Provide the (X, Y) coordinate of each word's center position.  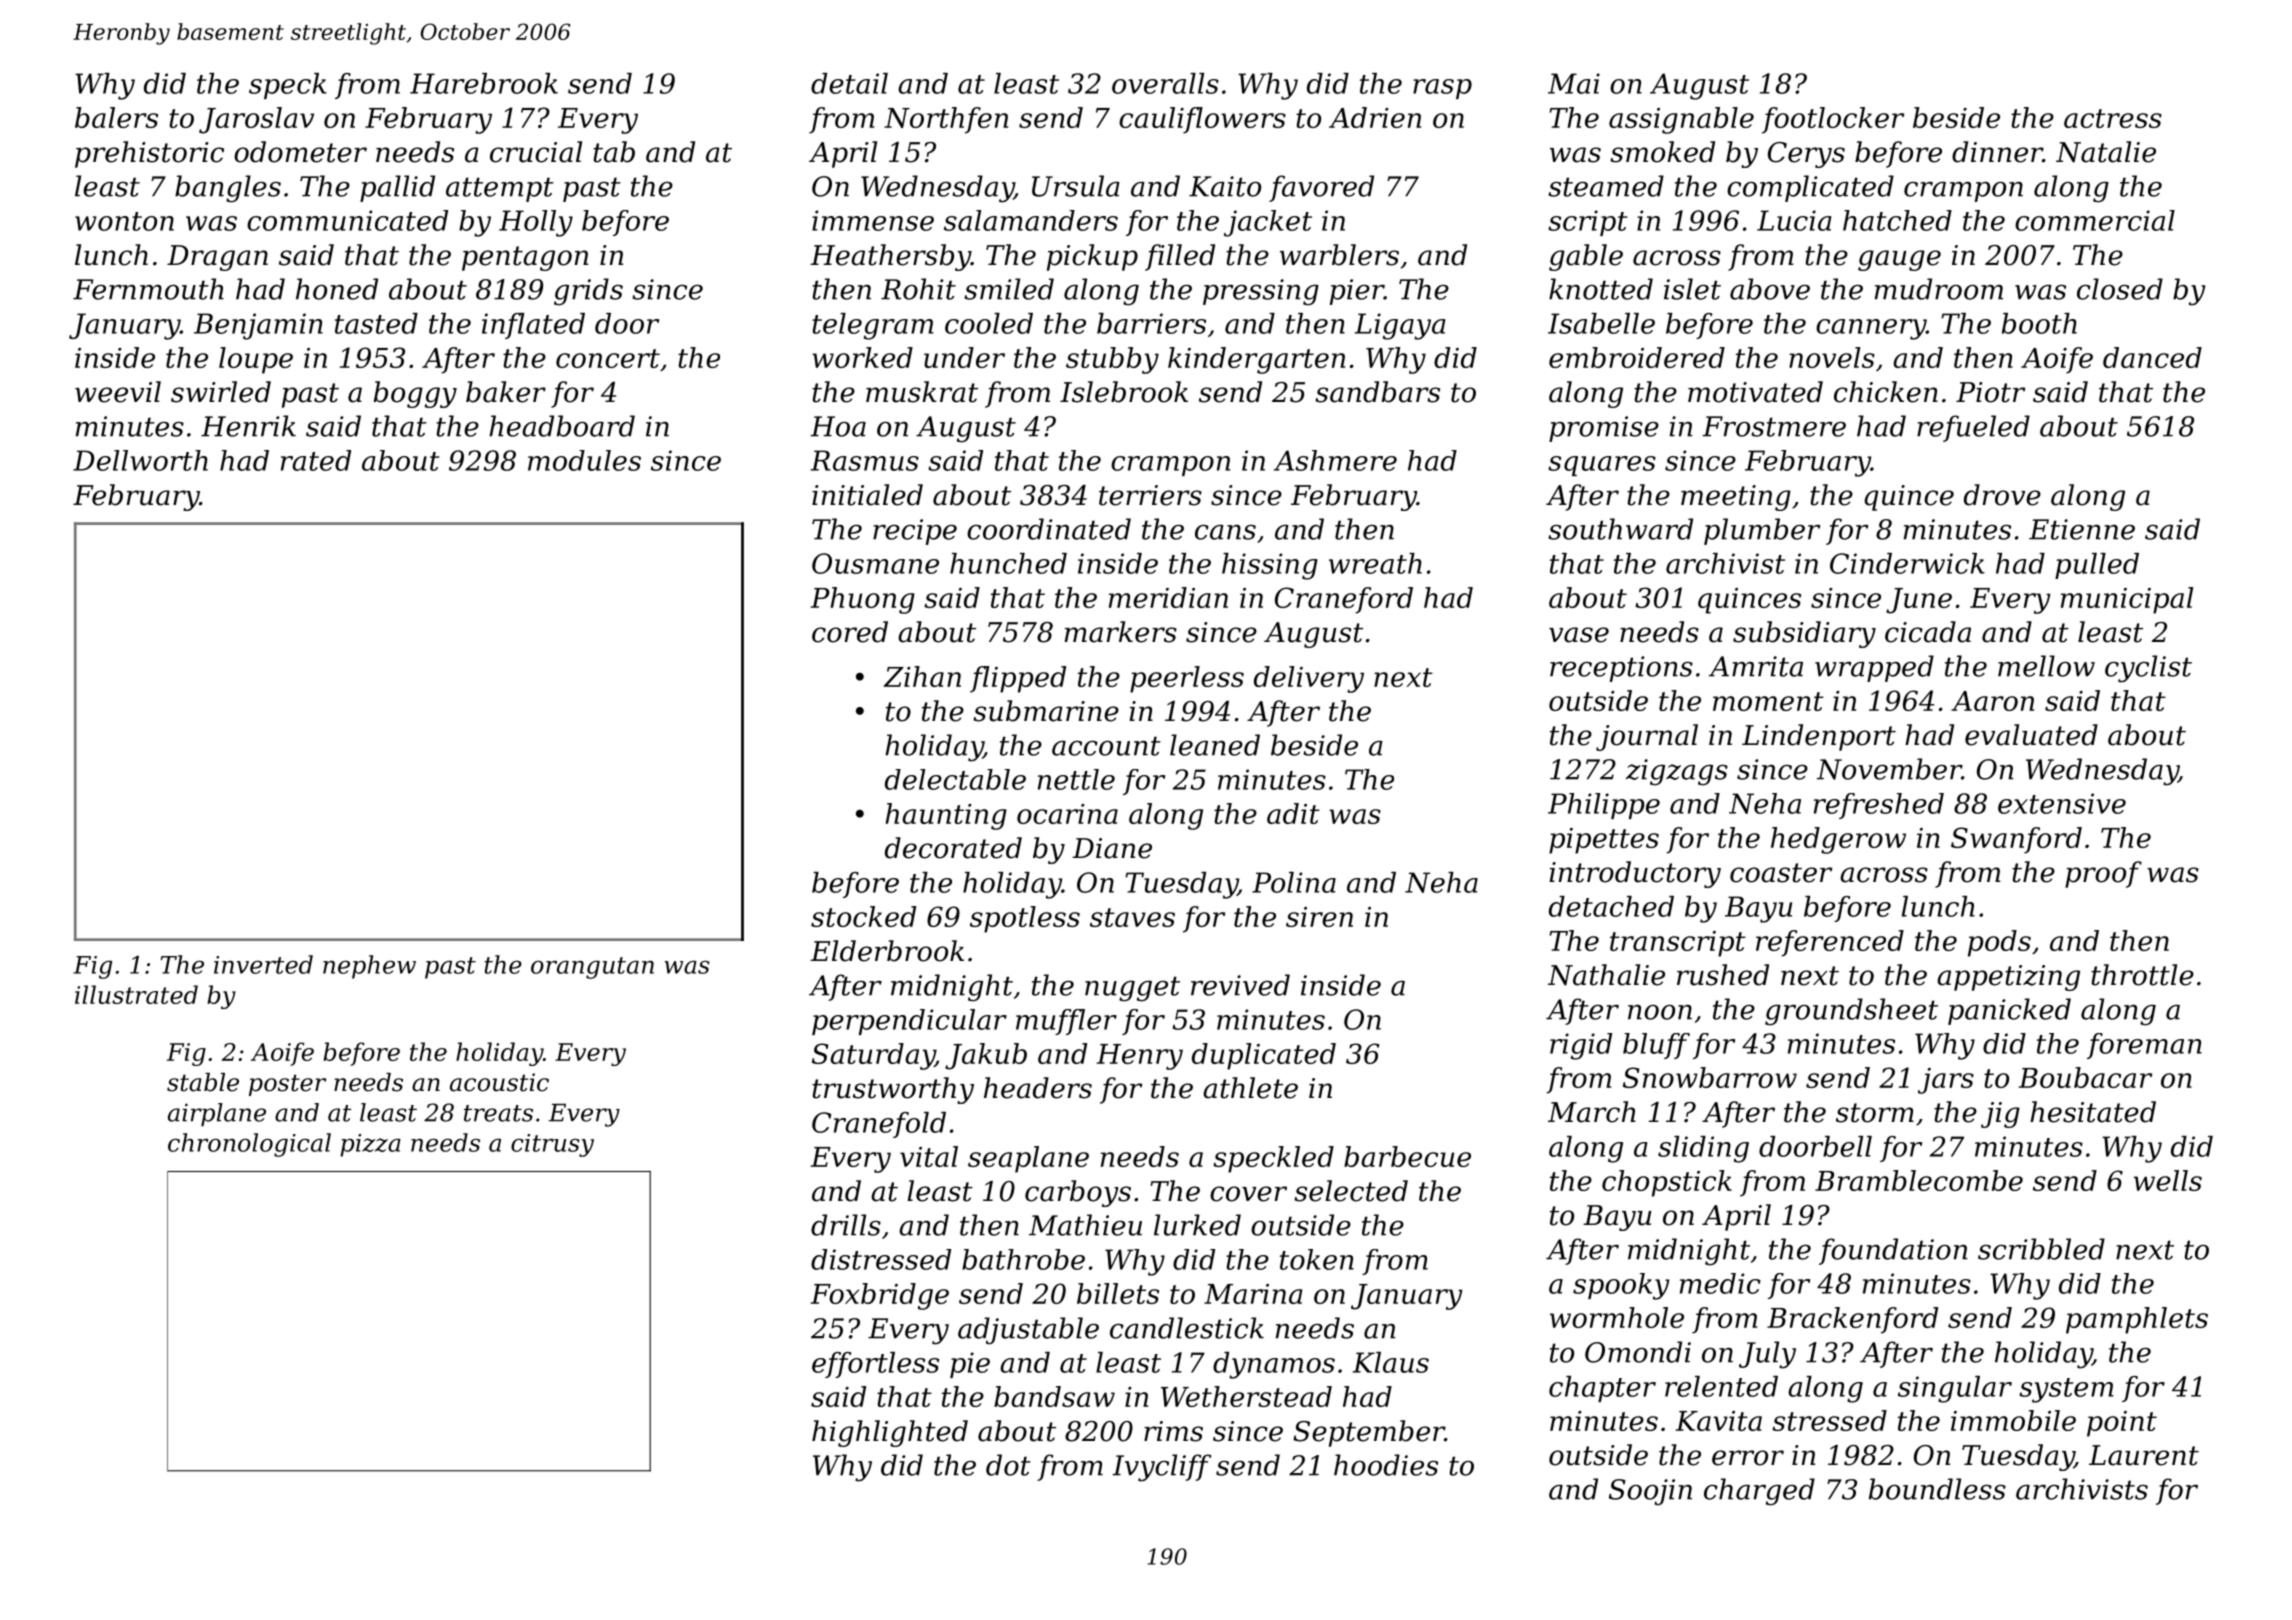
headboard (562, 426)
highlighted (890, 1433)
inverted (263, 964)
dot (1008, 1465)
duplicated (1264, 1056)
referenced (1830, 943)
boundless (1937, 1489)
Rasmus (865, 460)
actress (2113, 118)
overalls (1165, 83)
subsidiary (1804, 634)
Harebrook (484, 83)
